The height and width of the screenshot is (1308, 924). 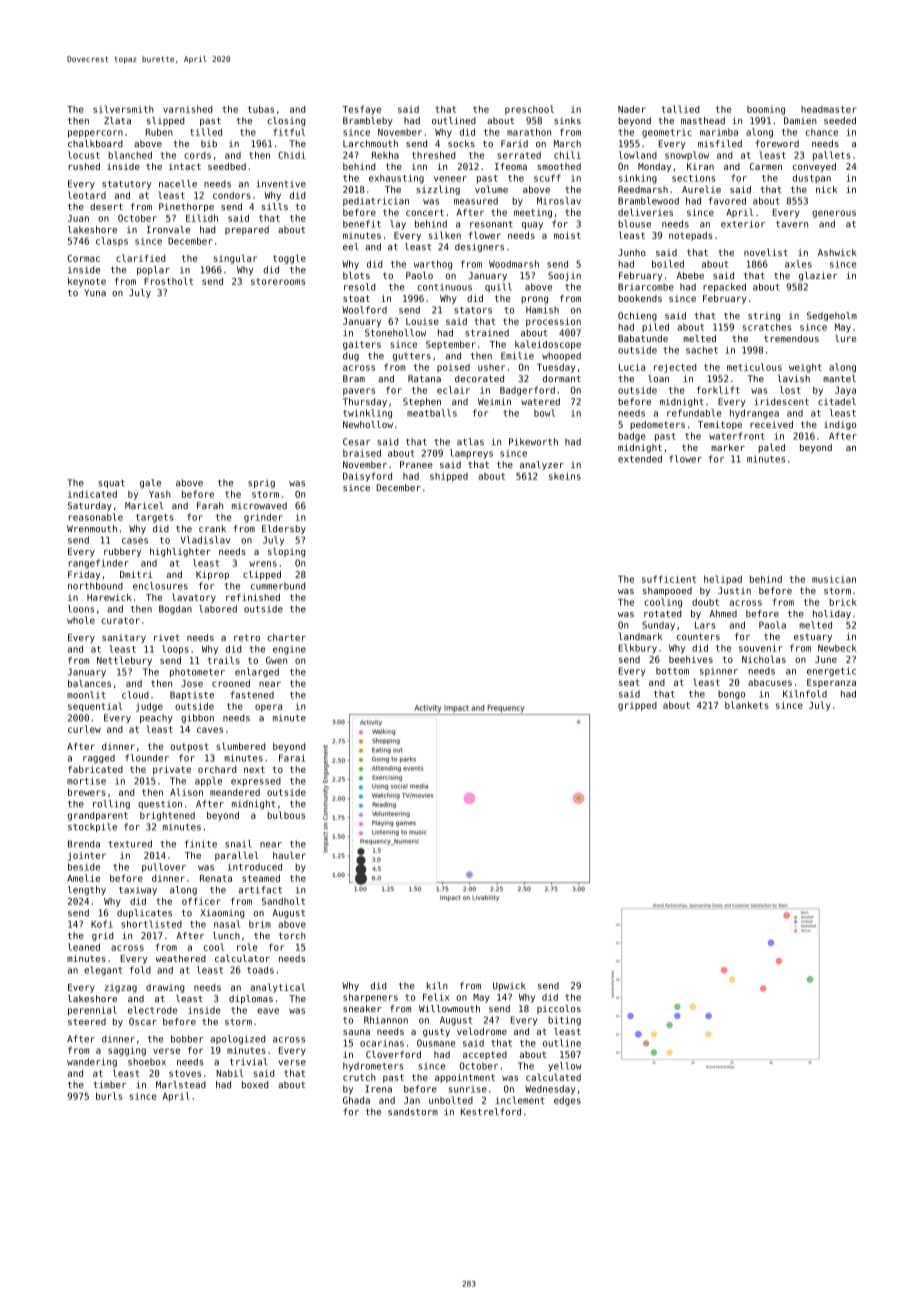 I want to click on decorated, so click(x=479, y=378).
